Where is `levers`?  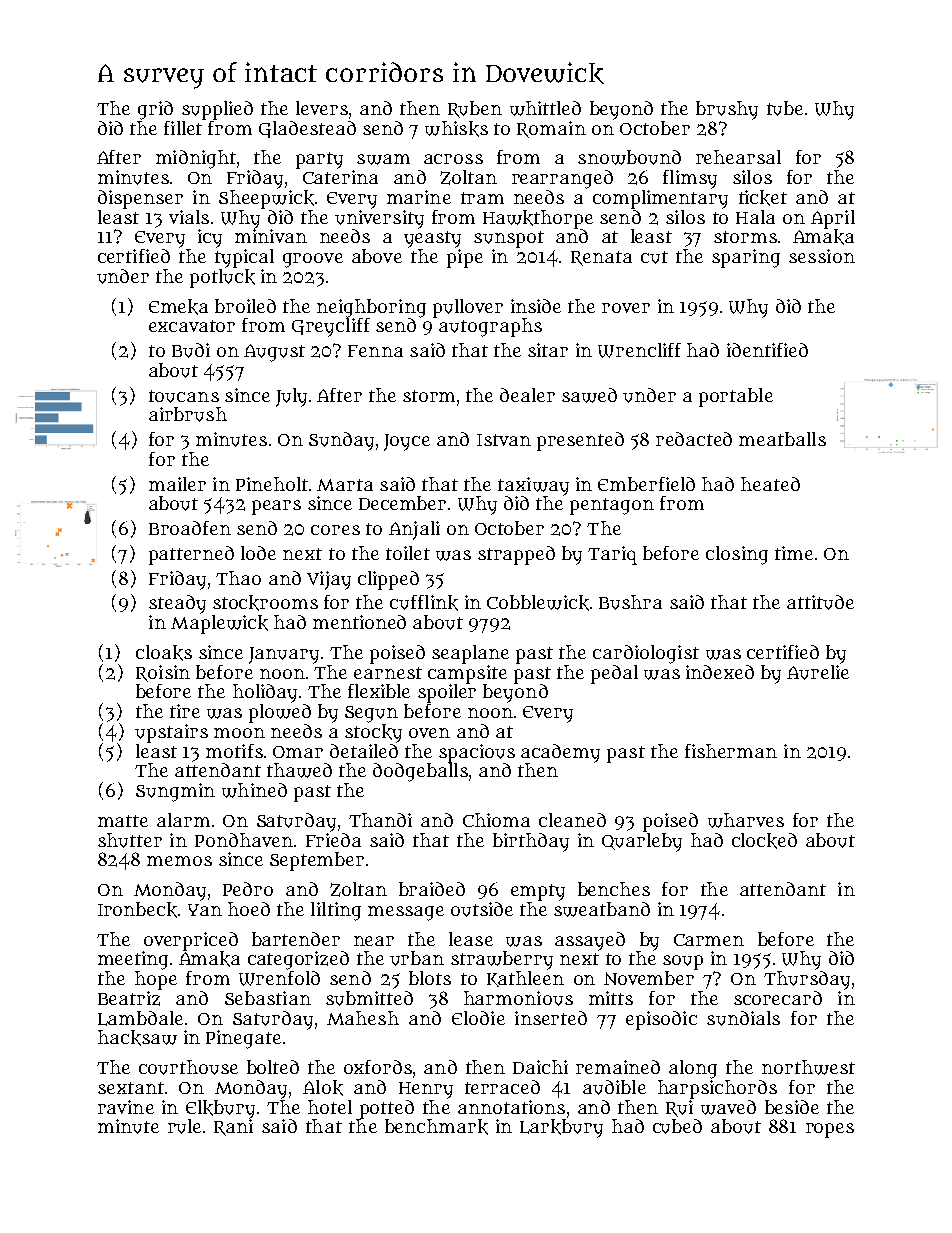 levers is located at coordinates (322, 108).
